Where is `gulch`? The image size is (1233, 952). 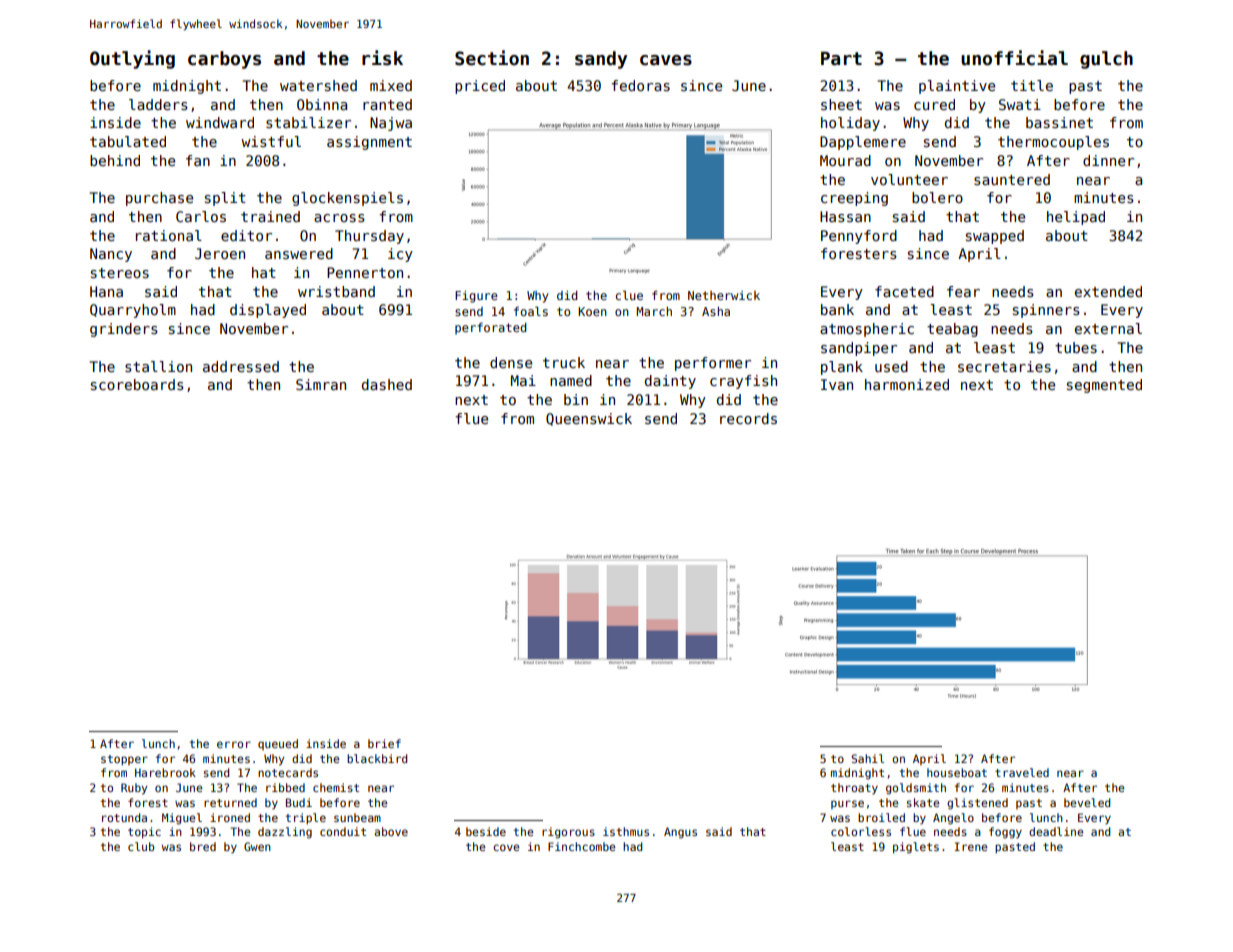 gulch is located at coordinates (1106, 60).
